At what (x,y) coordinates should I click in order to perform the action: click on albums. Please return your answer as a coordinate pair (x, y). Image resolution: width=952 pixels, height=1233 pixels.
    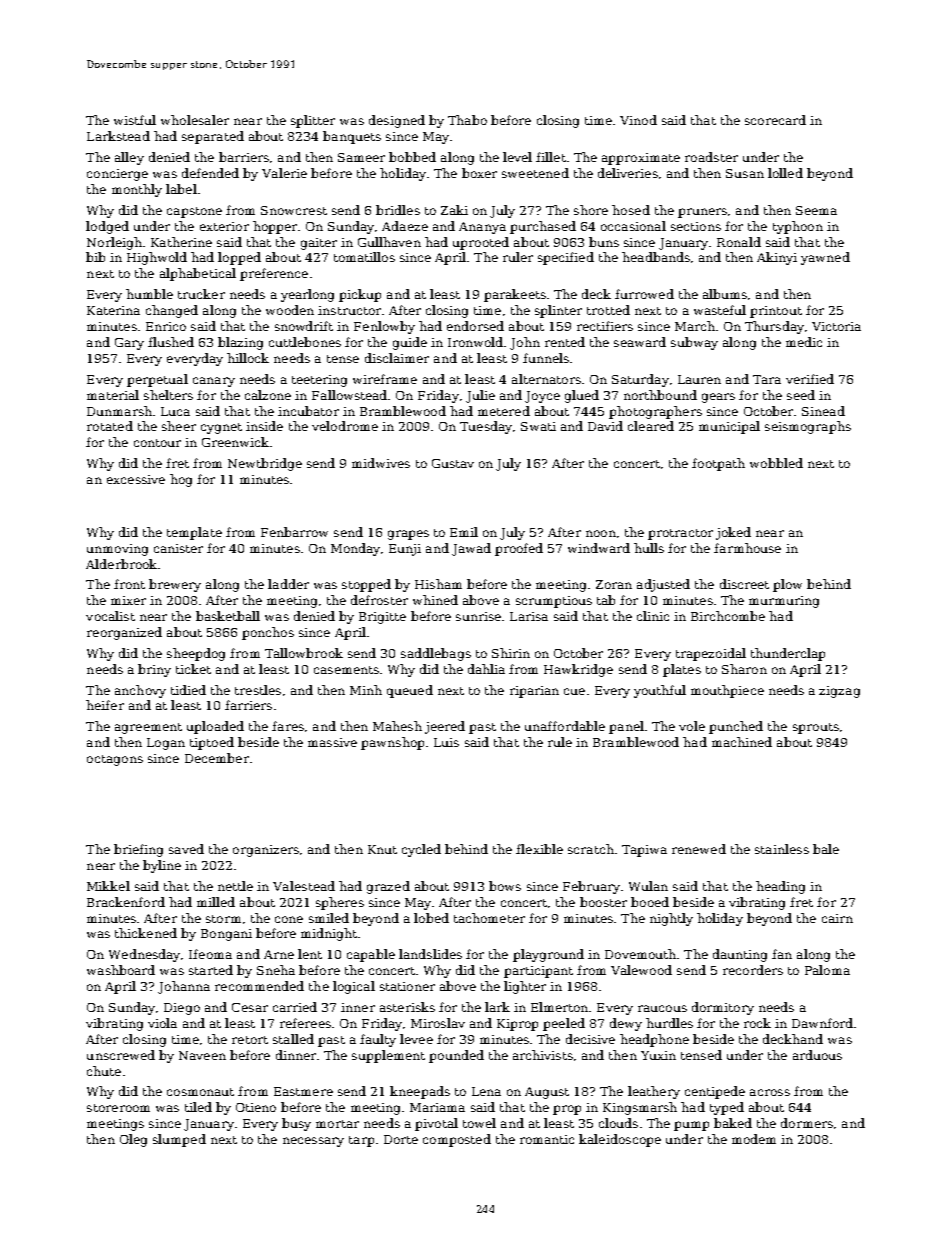
    Looking at the image, I should click on (725, 294).
